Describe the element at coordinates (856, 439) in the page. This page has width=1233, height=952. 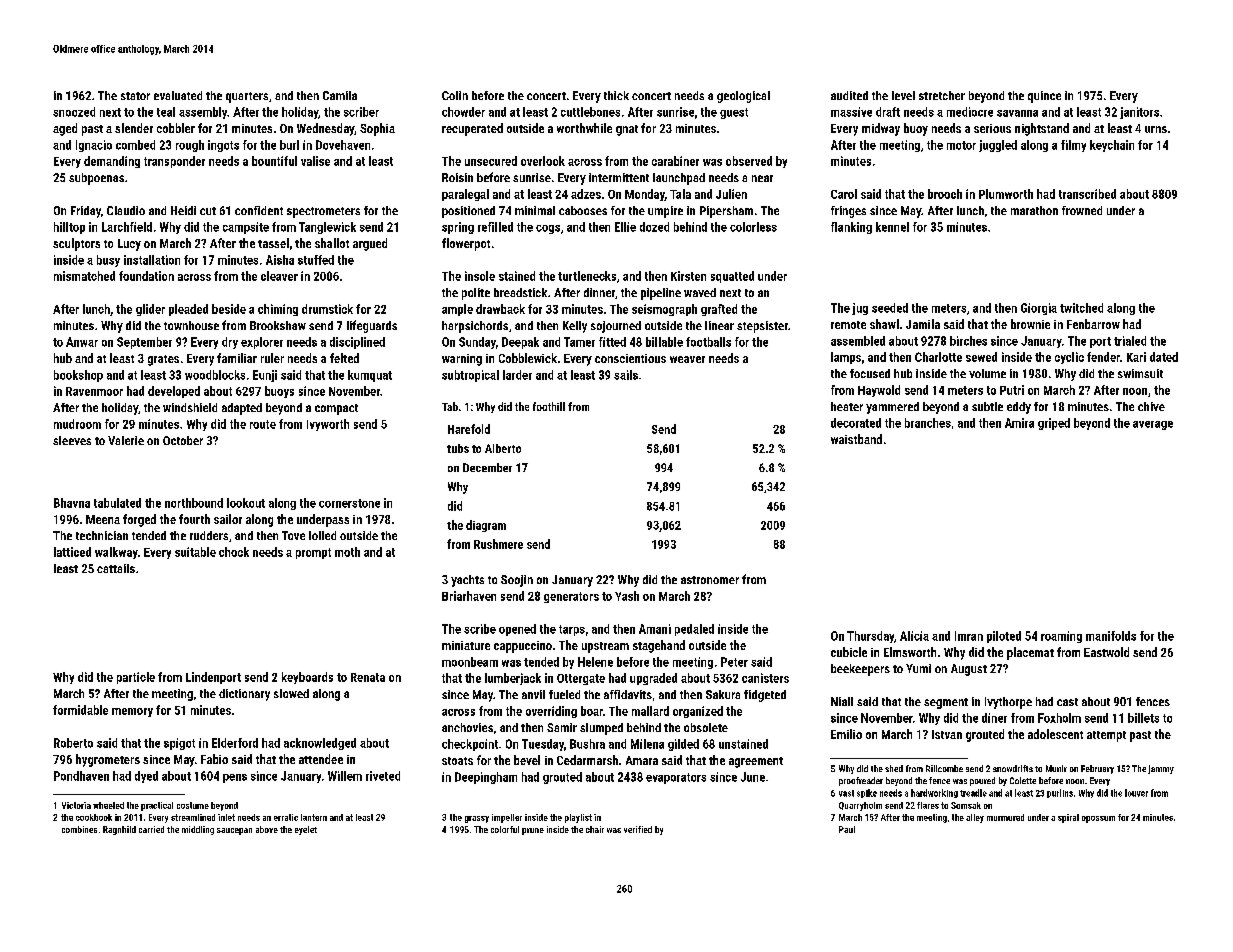
I see `waistband` at that location.
